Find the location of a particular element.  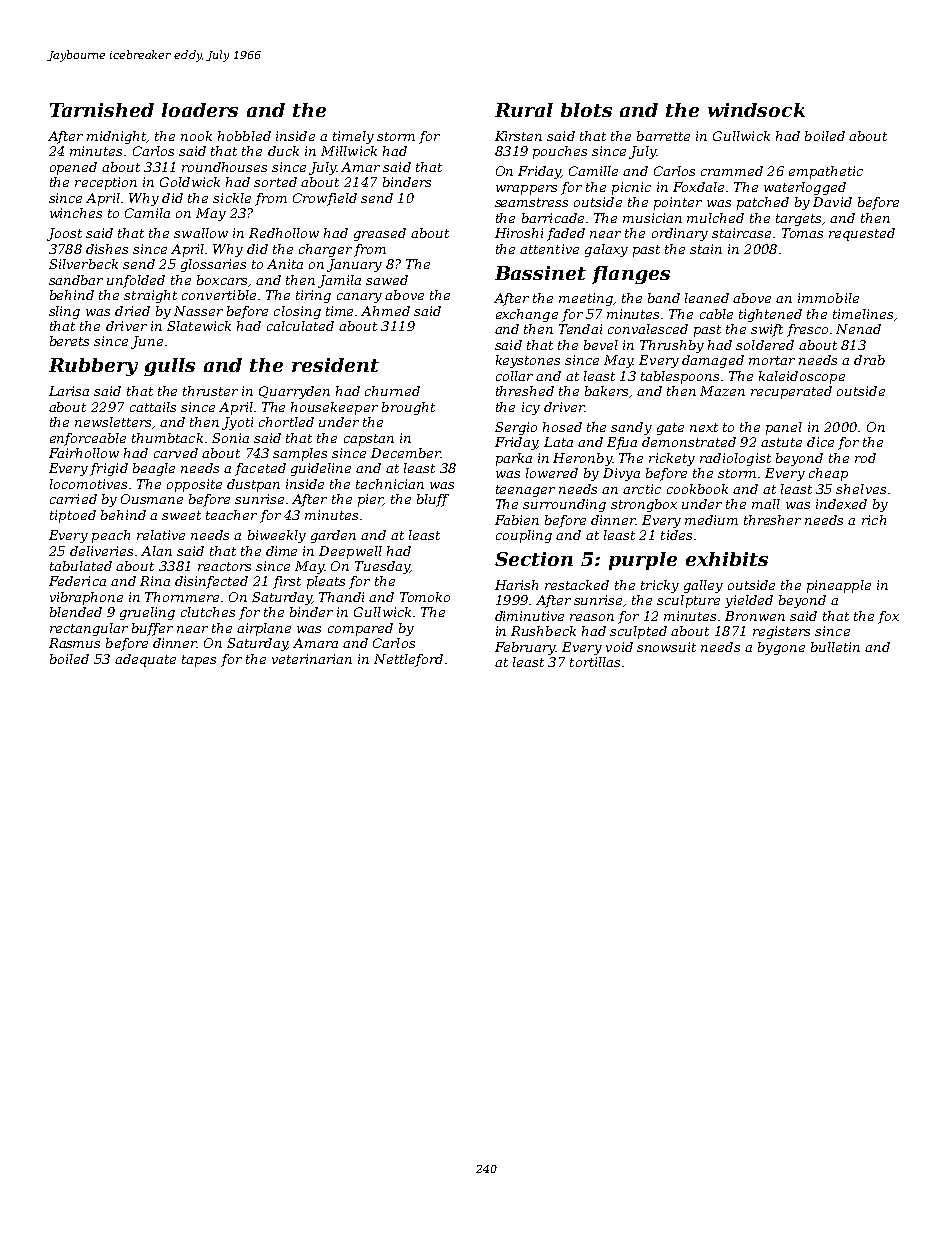

Ahmed is located at coordinates (385, 311).
